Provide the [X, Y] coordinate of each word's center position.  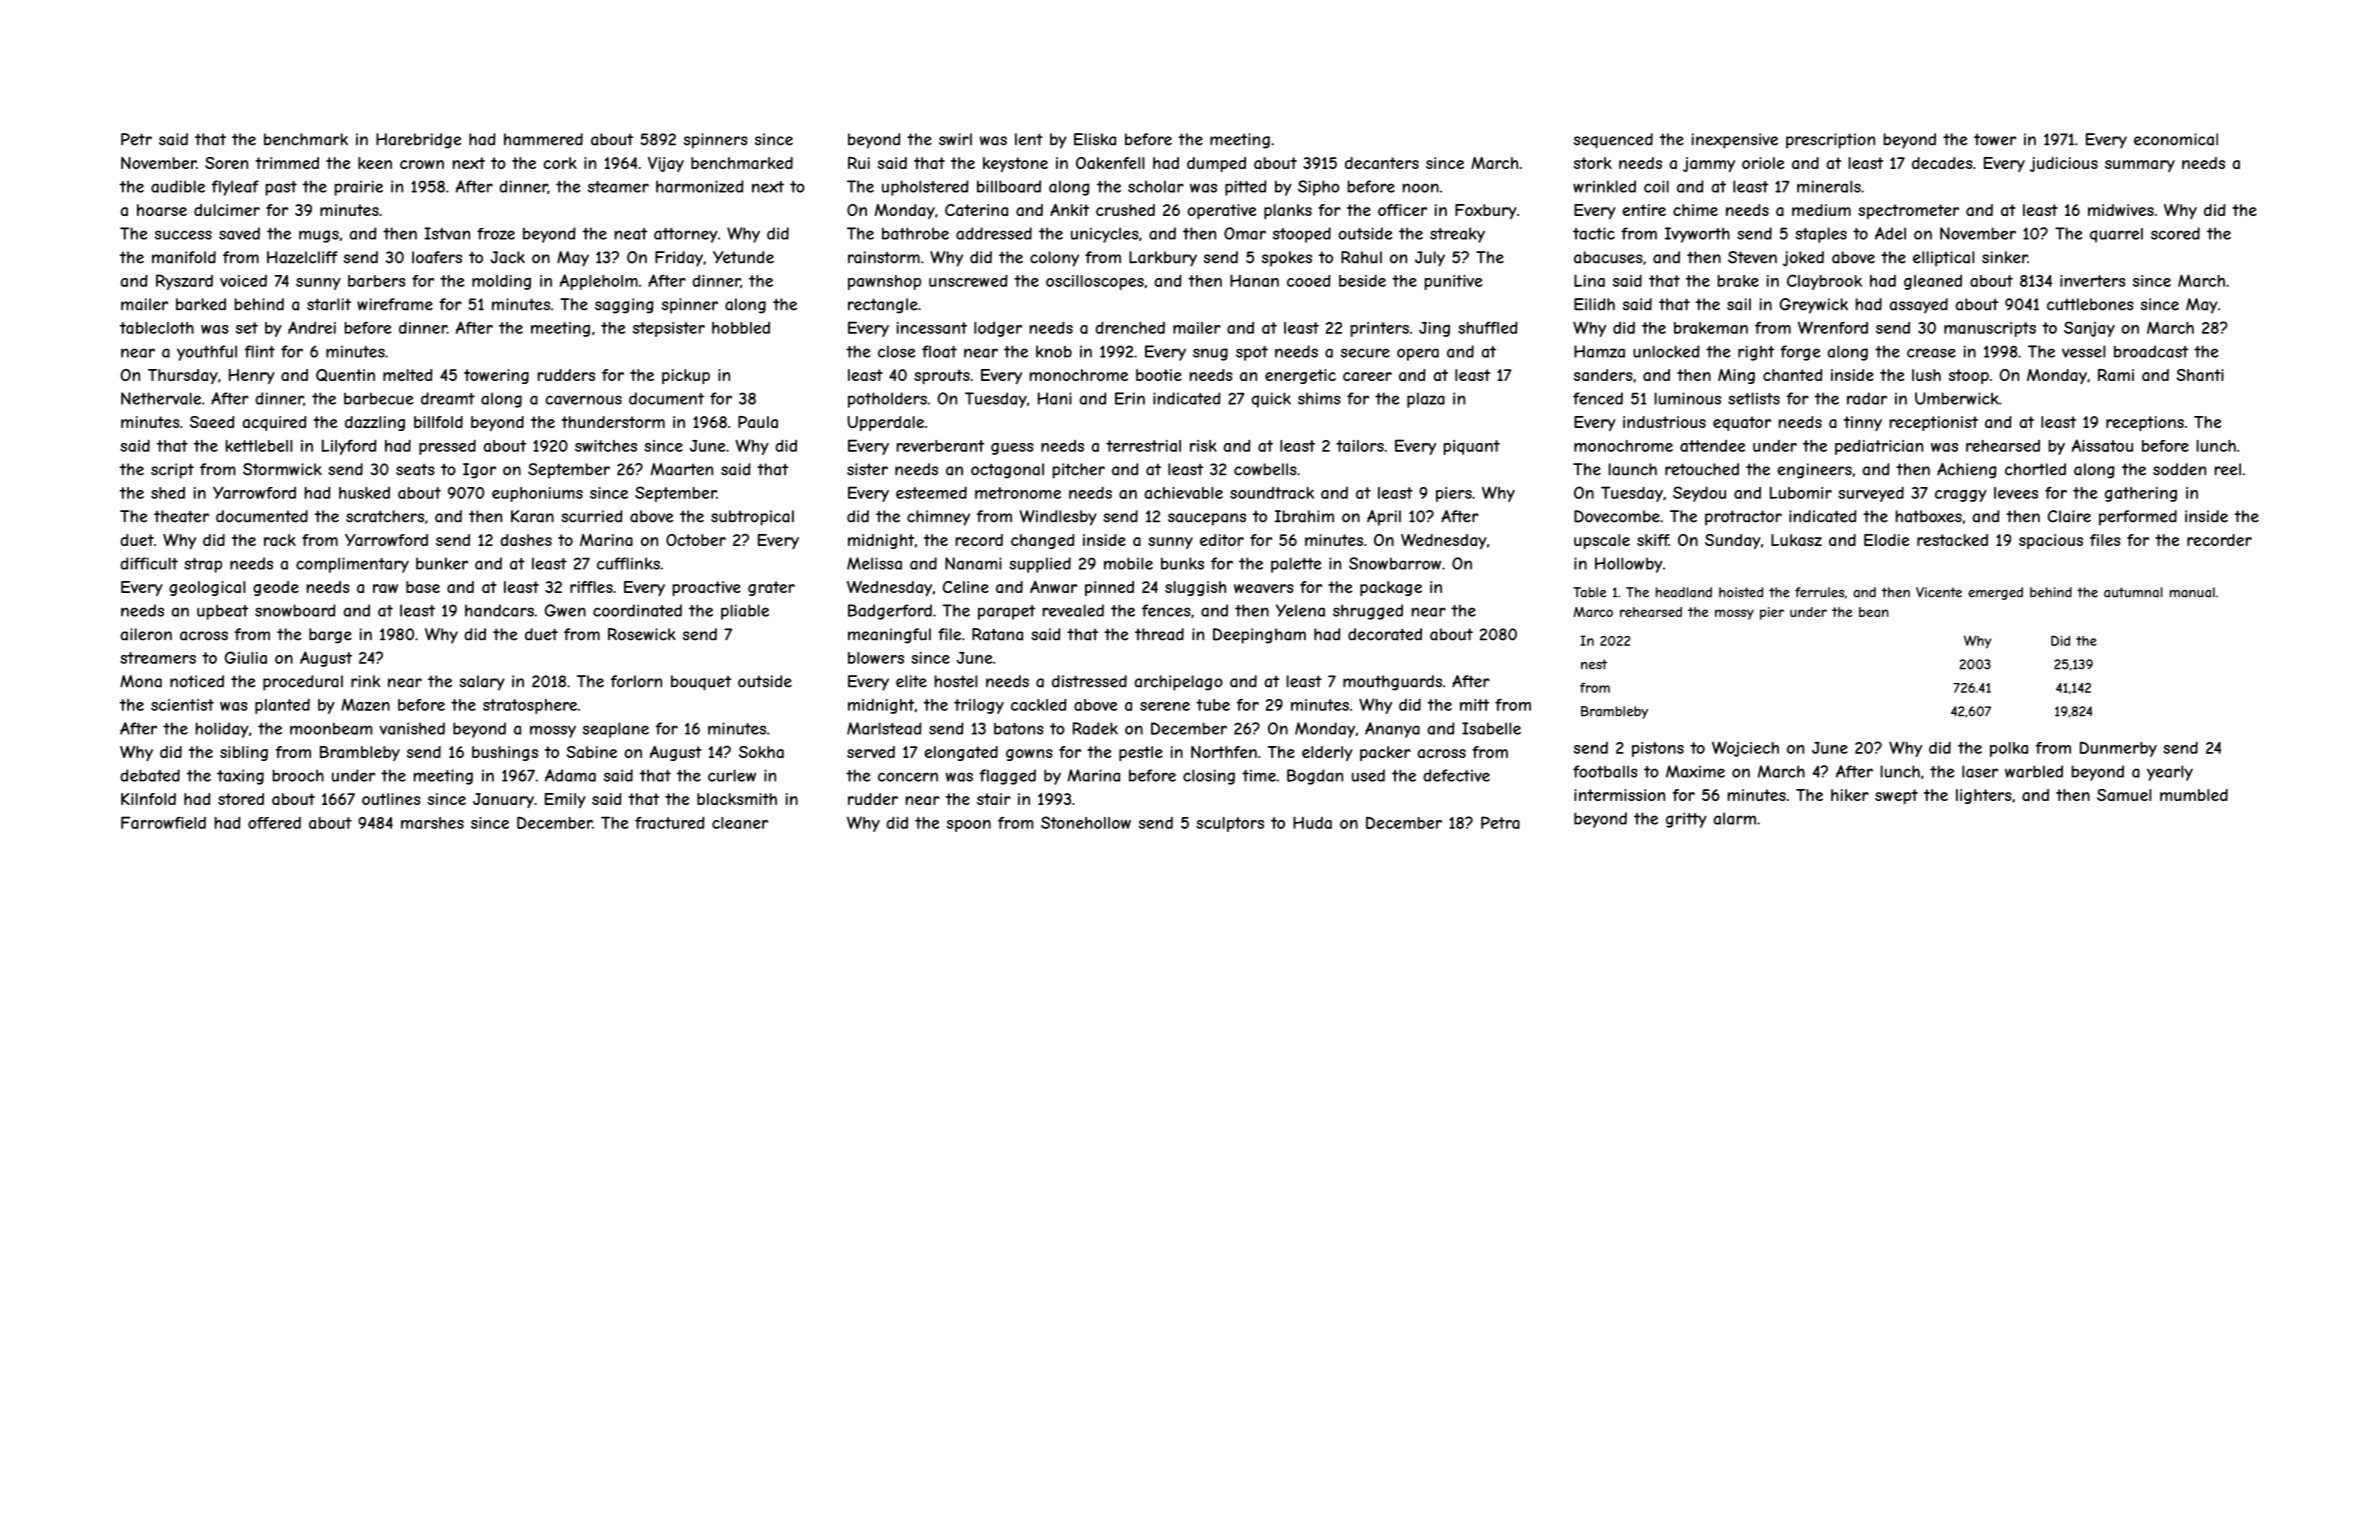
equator [1742, 423]
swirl [955, 139]
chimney [938, 518]
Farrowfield [163, 822]
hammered [543, 139]
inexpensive [1735, 141]
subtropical [752, 518]
